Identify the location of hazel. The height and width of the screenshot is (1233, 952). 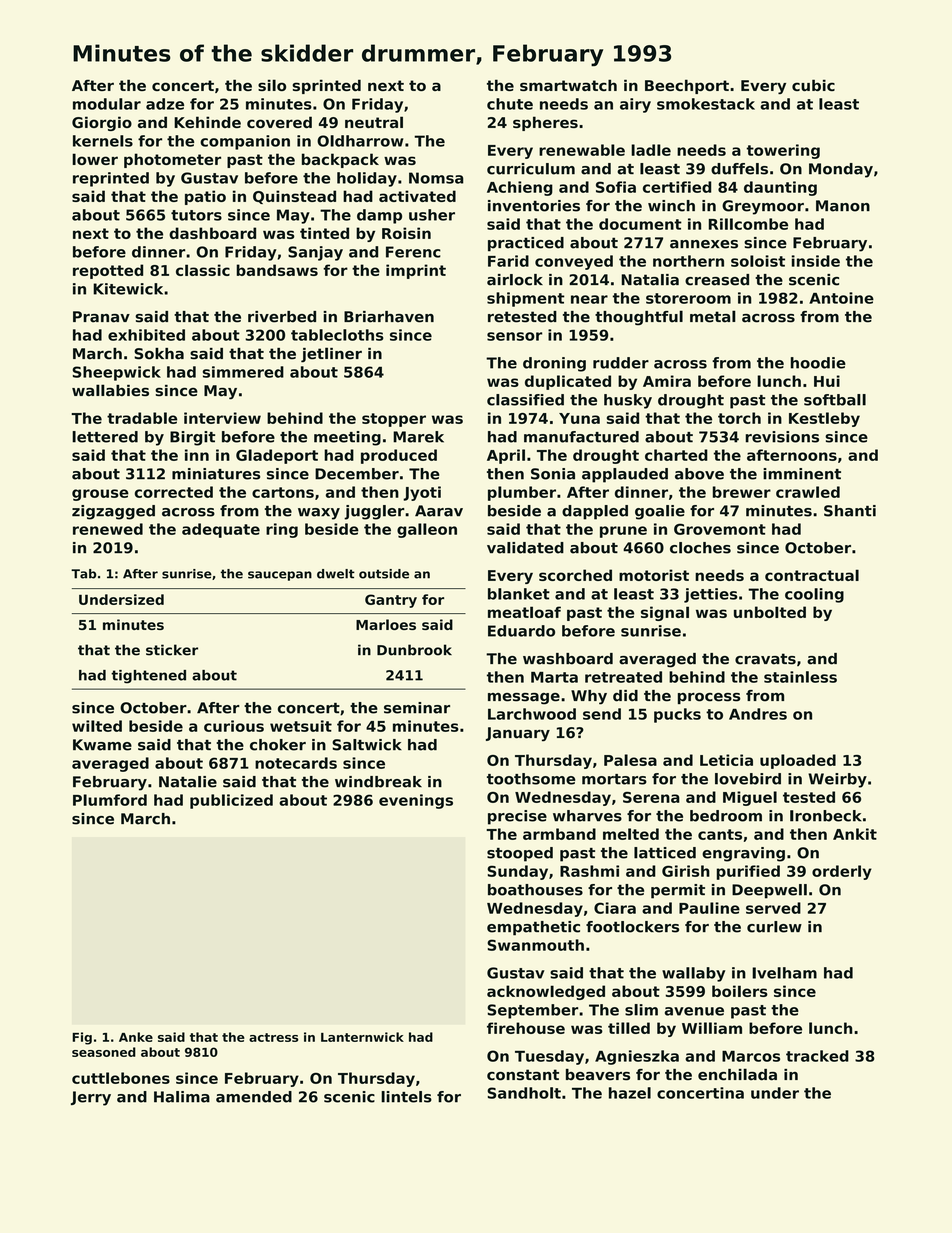
(630, 1093).
